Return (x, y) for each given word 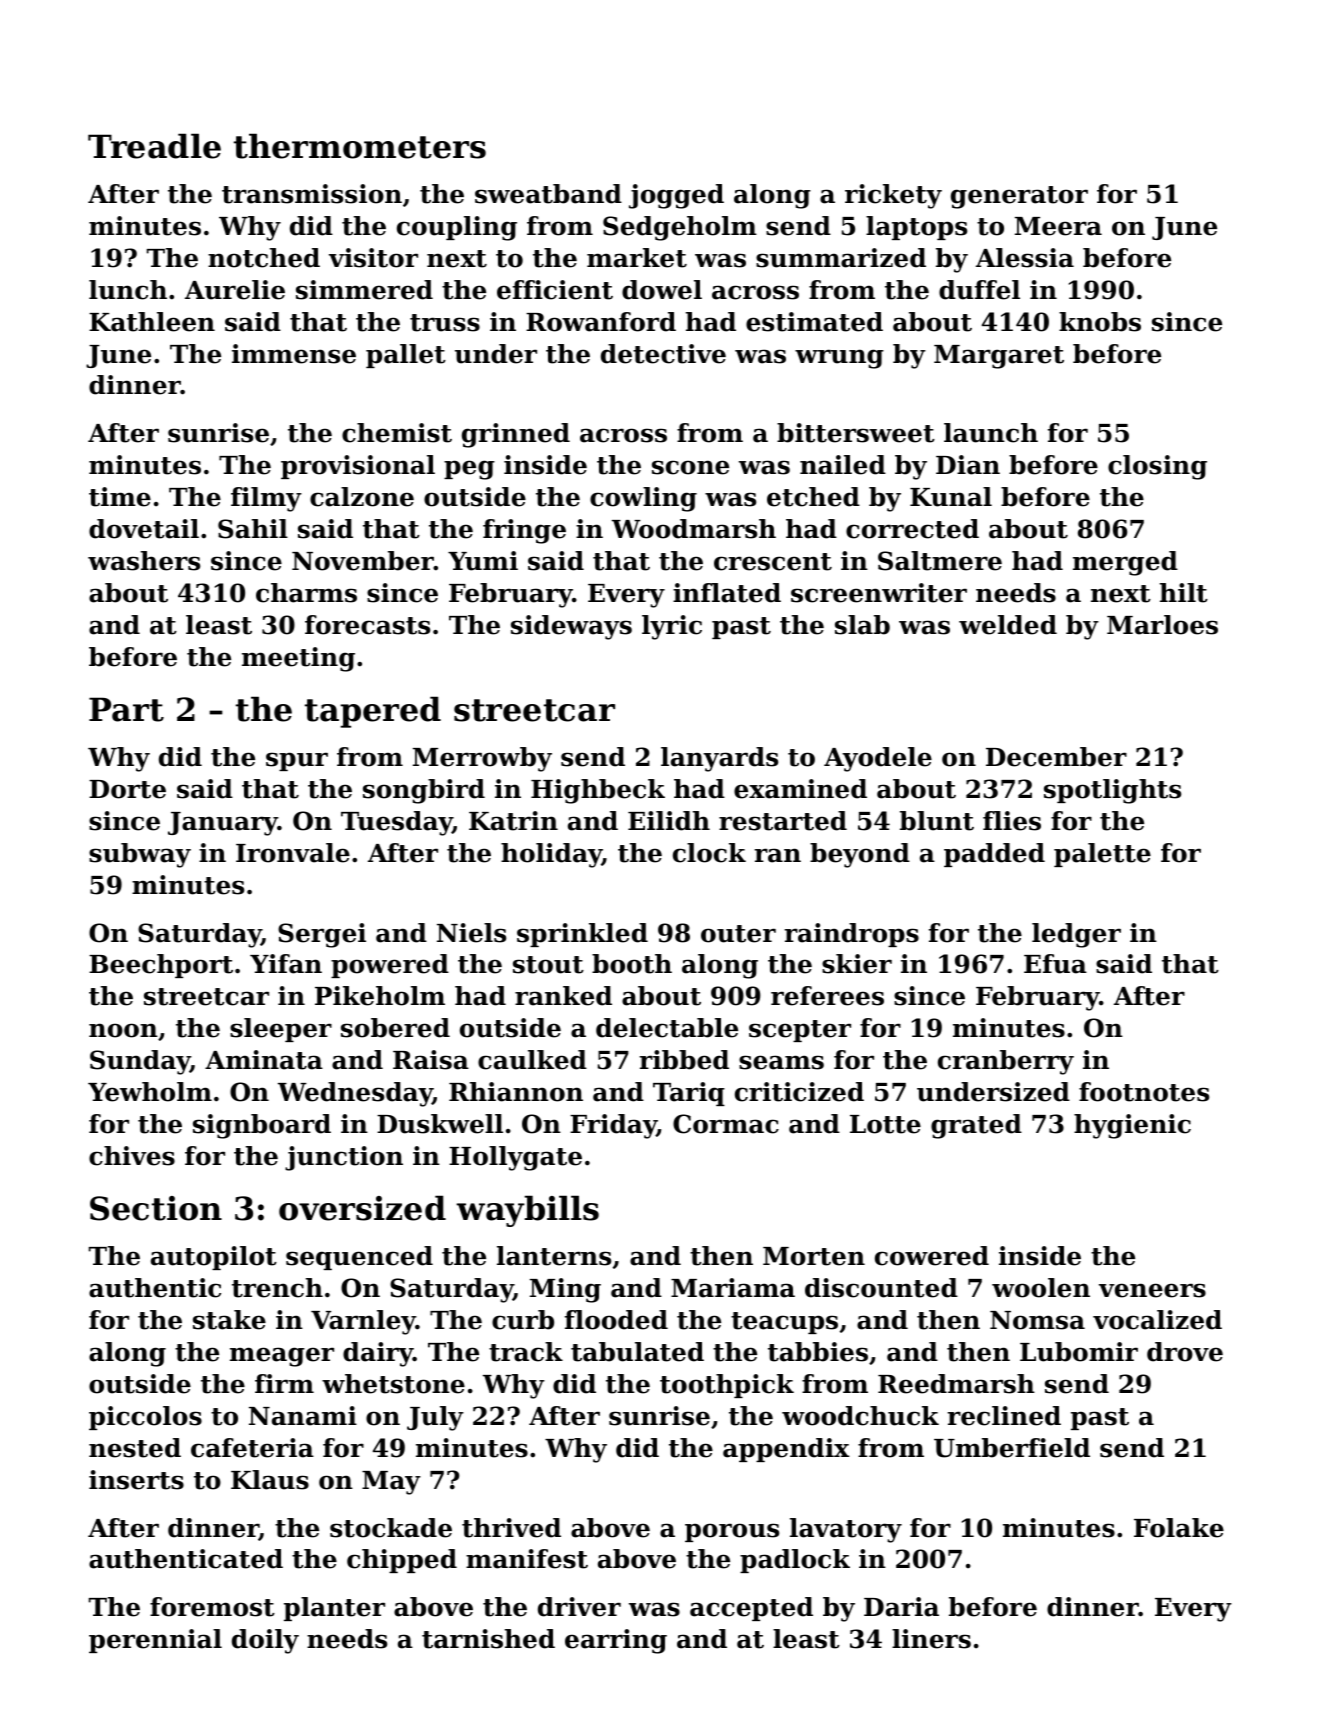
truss (445, 323)
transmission (312, 194)
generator (1019, 197)
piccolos (145, 1418)
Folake (1179, 1528)
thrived (511, 1528)
